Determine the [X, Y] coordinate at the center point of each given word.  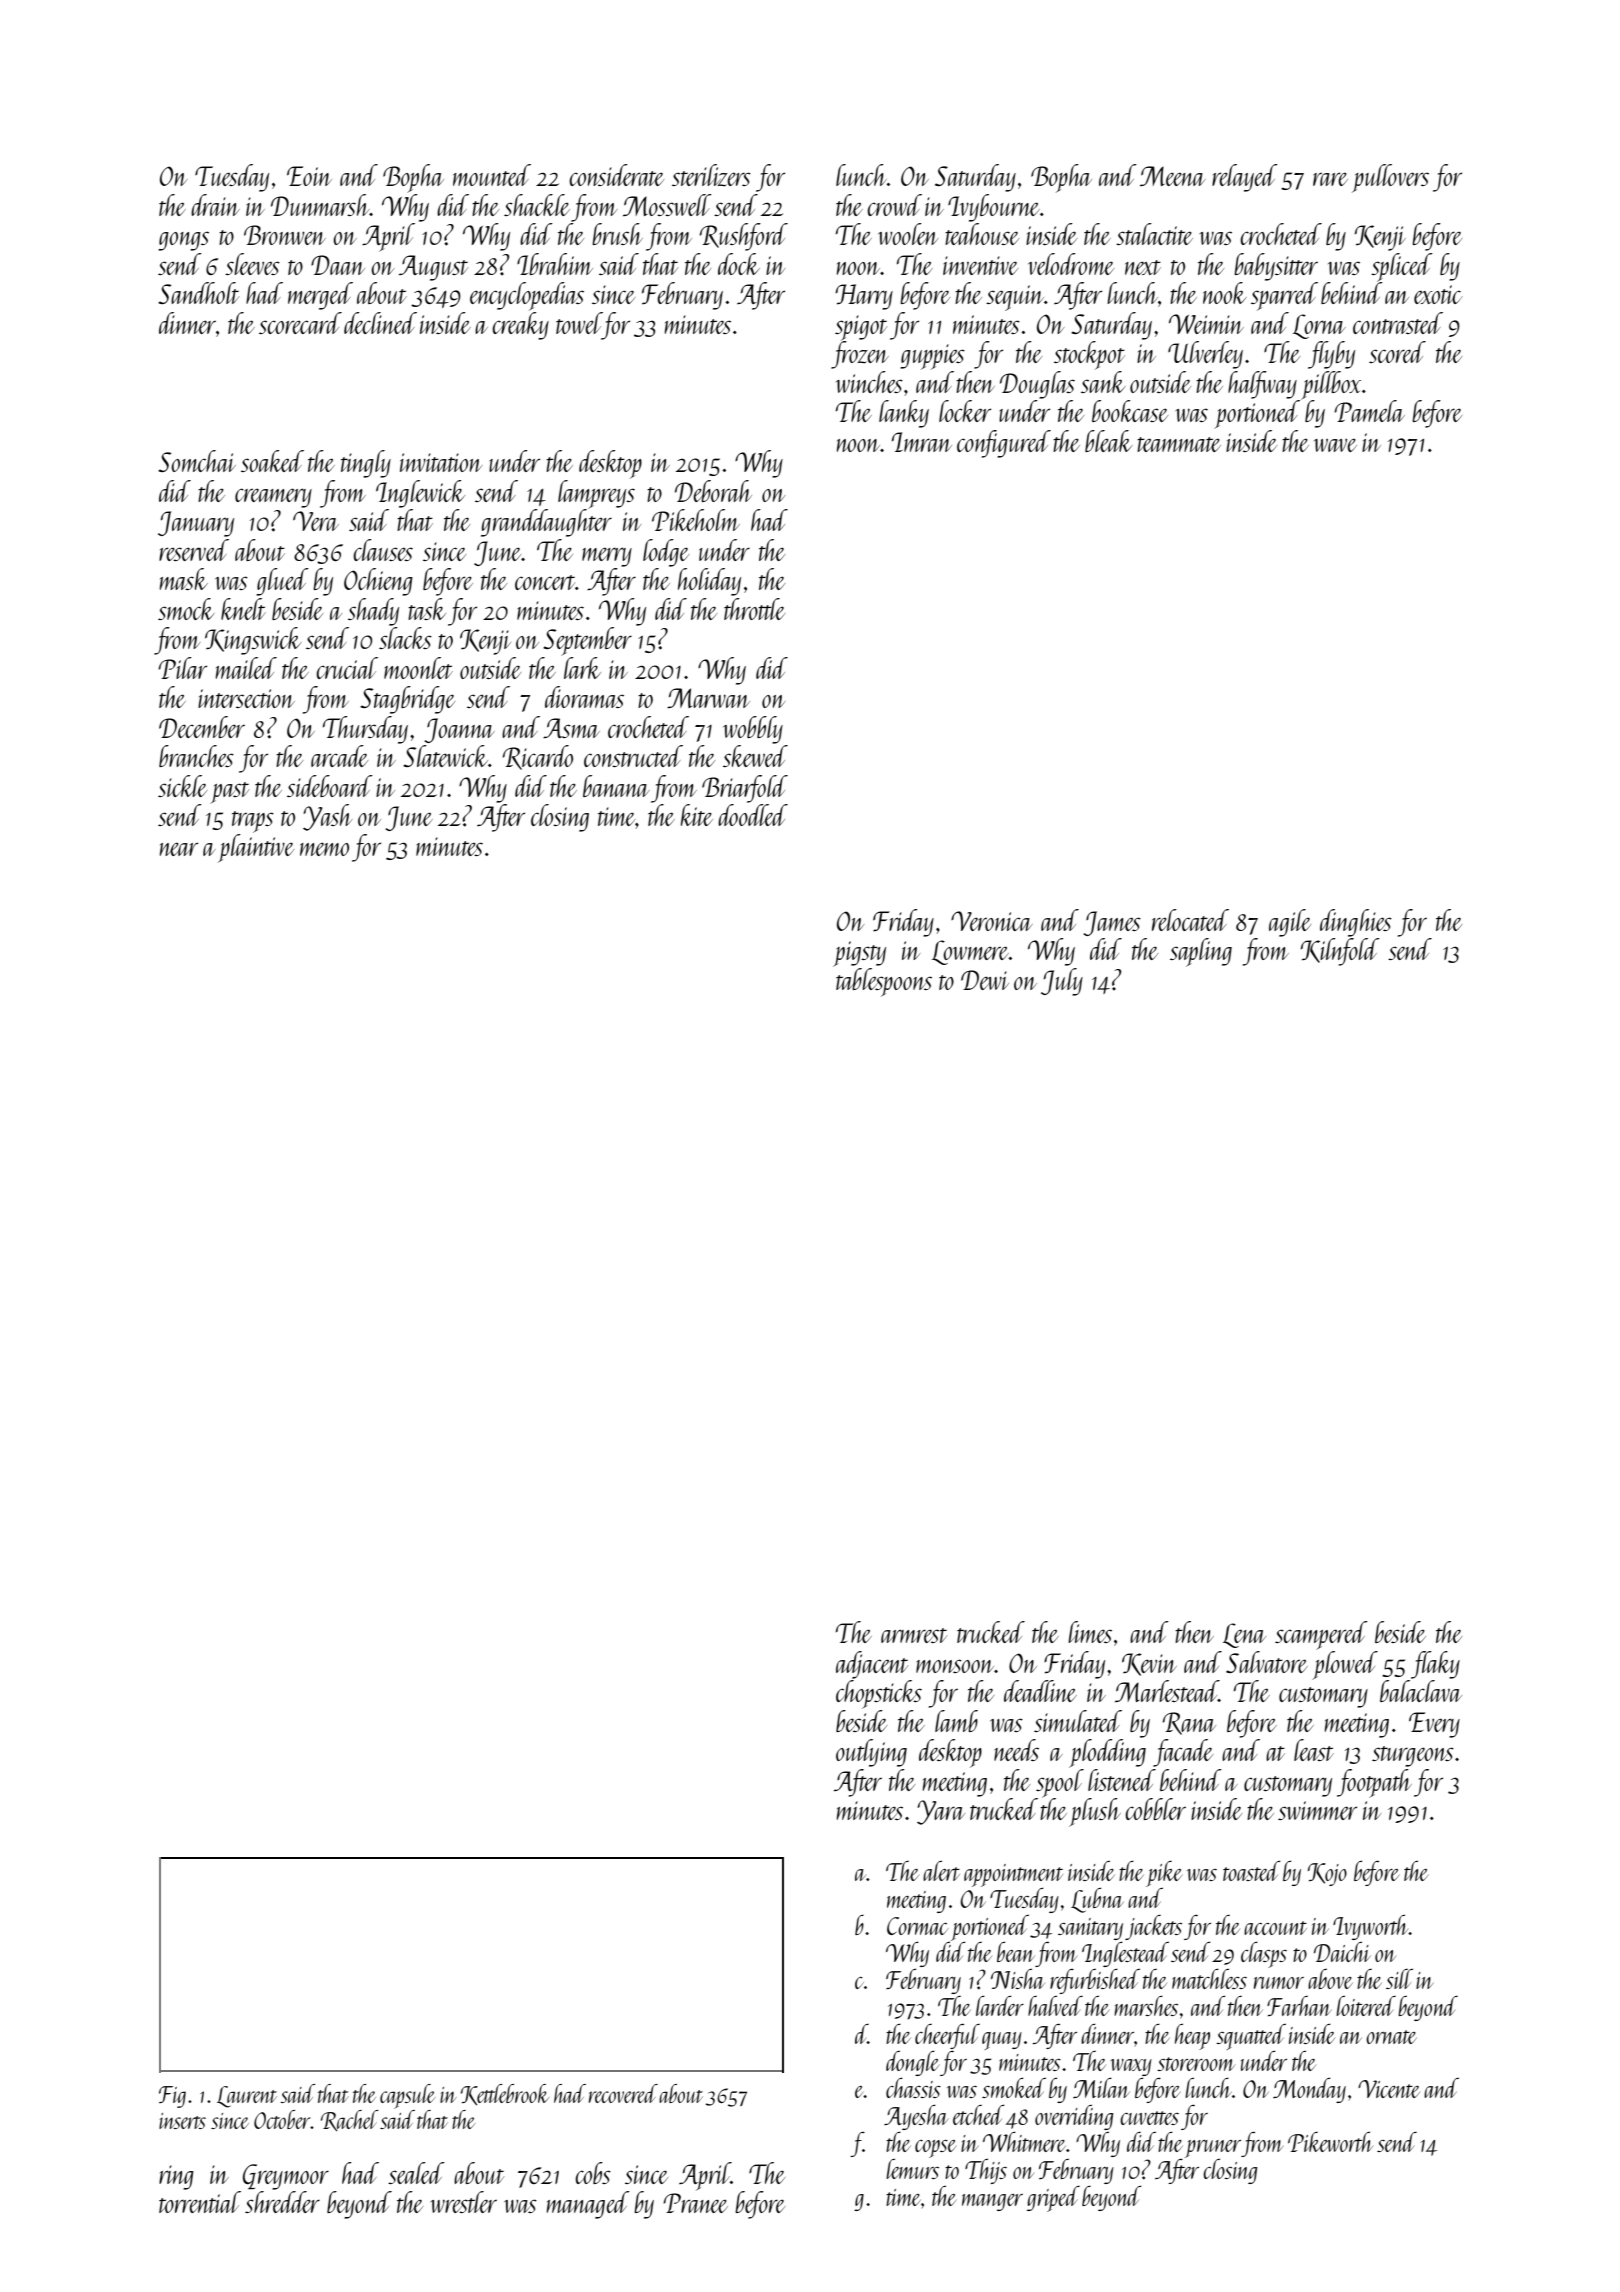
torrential [200, 2202]
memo [324, 849]
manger [992, 2202]
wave [1335, 445]
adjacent [872, 1665]
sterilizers [711, 175]
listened [1122, 1780]
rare [1330, 179]
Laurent [247, 2097]
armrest [914, 1635]
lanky [904, 414]
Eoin [309, 176]
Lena [1244, 1635]
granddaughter [546, 523]
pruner [1213, 2149]
